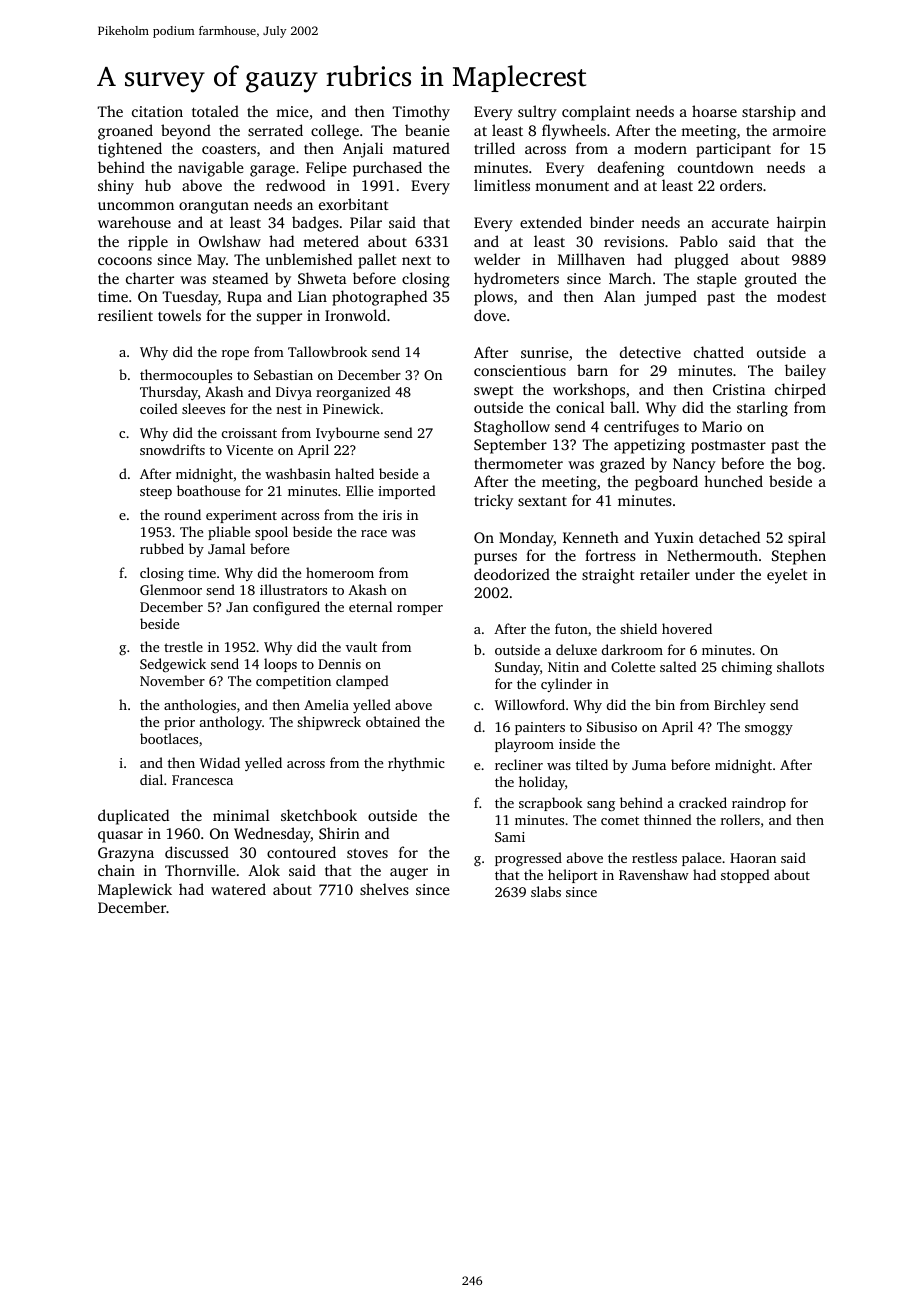  I want to click on hoarse, so click(714, 111).
